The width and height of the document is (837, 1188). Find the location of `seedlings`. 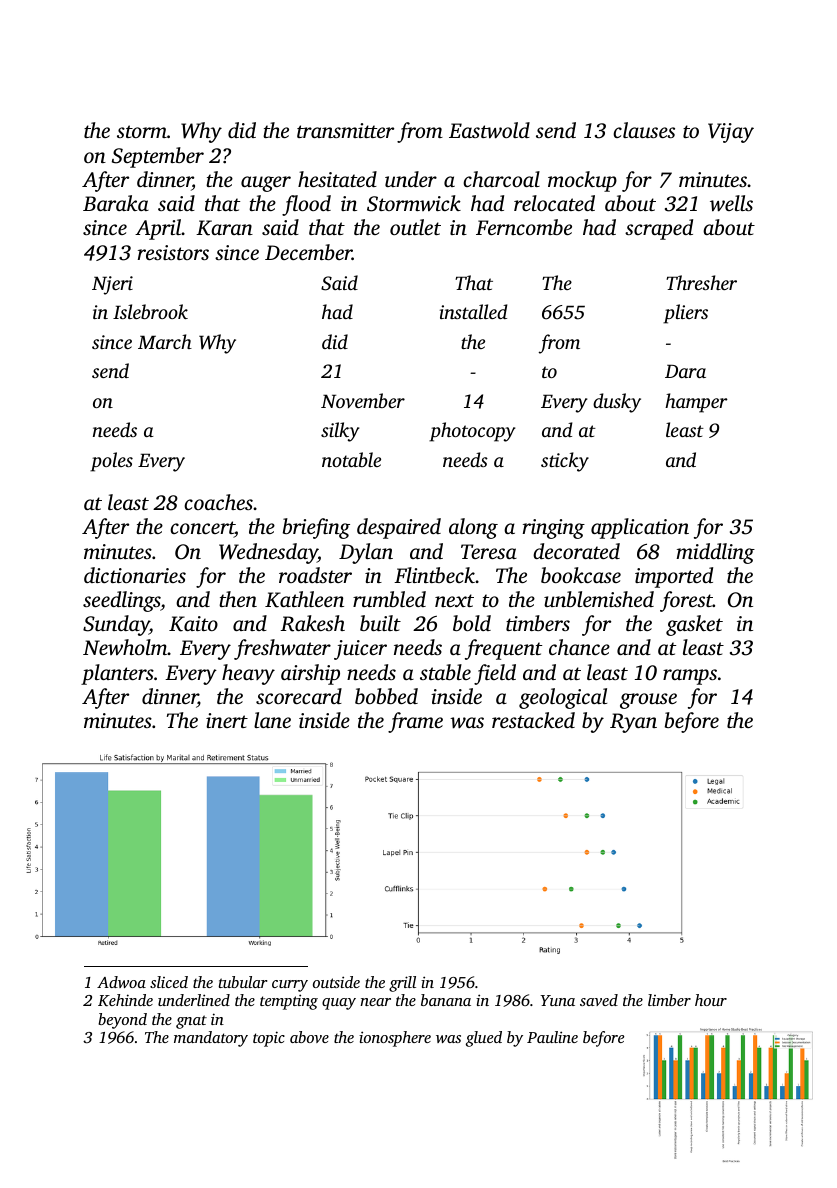

seedlings is located at coordinates (122, 601).
